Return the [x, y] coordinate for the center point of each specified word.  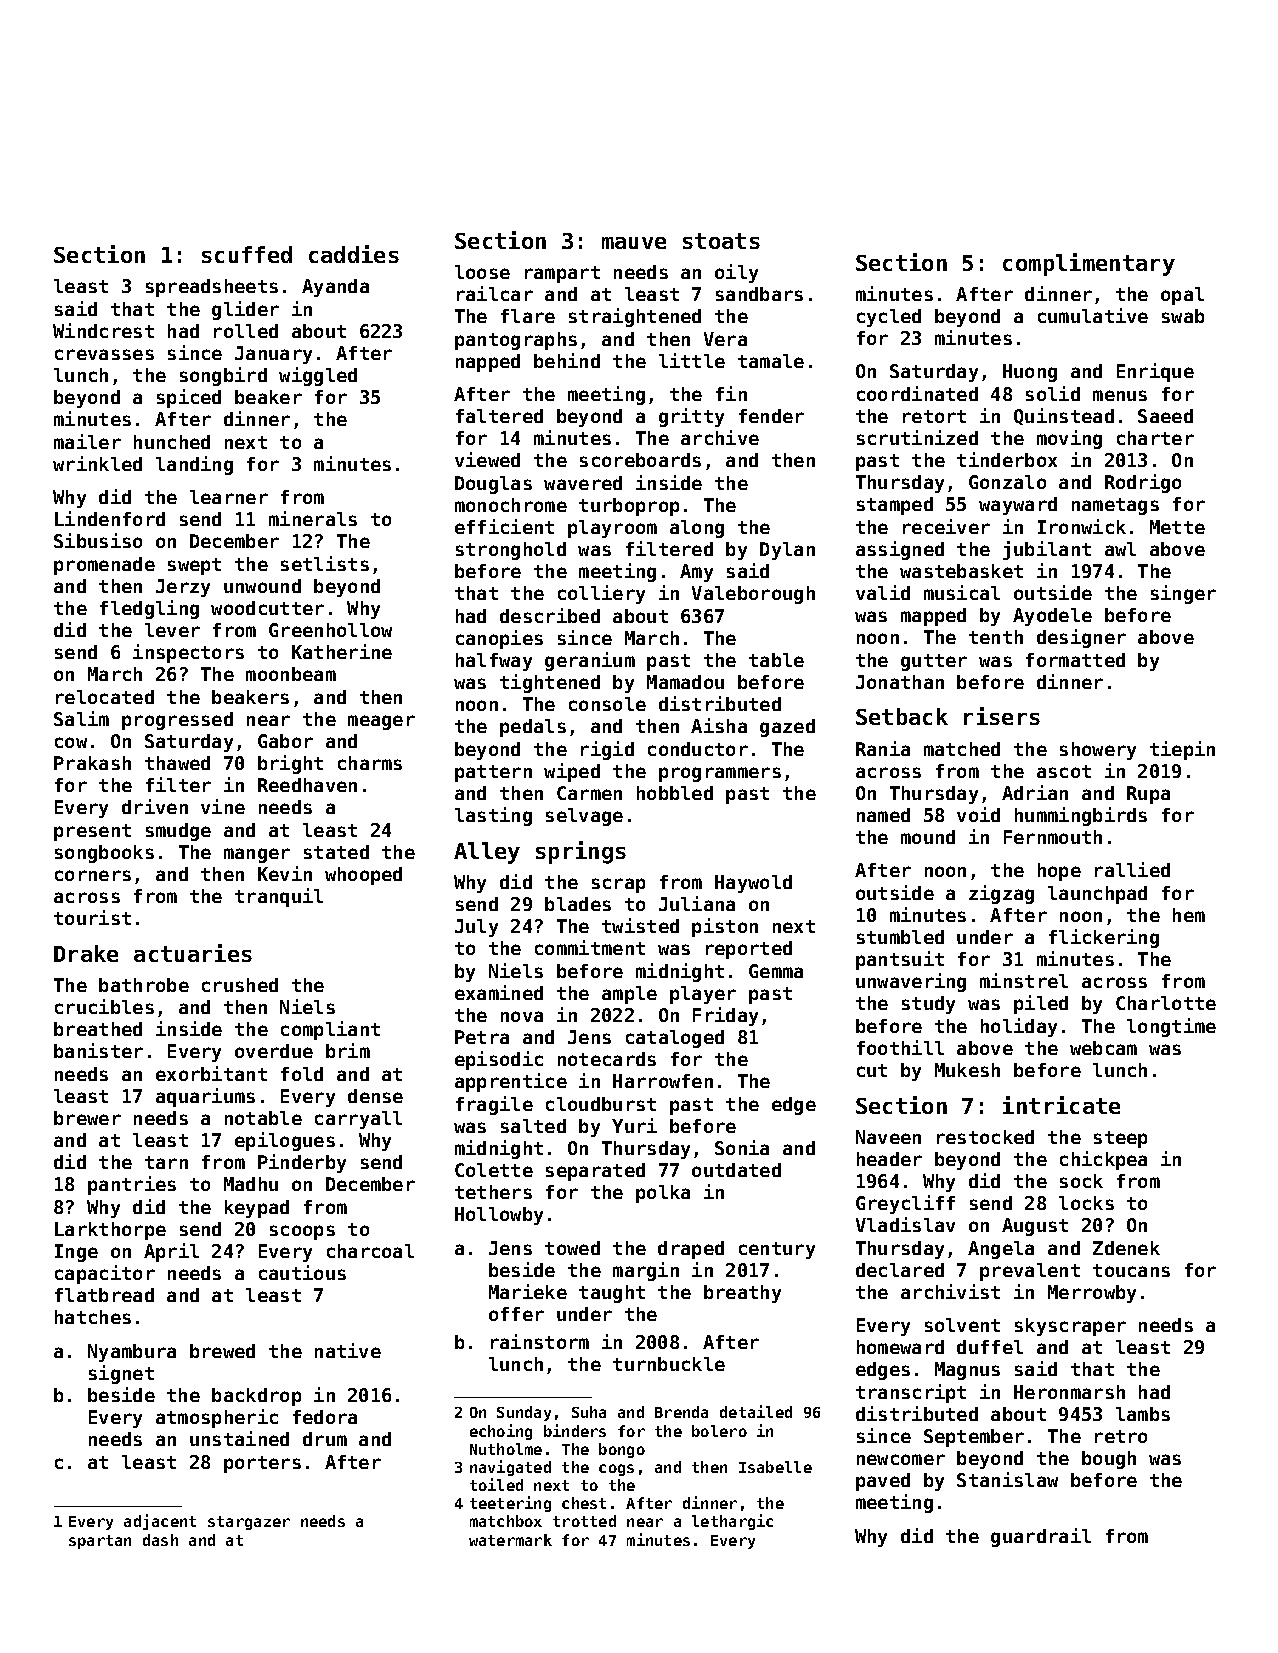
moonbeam [291, 674]
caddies [354, 254]
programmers [720, 774]
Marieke [528, 1291]
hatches [93, 1317]
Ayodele [1052, 617]
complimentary [1089, 264]
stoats [721, 241]
